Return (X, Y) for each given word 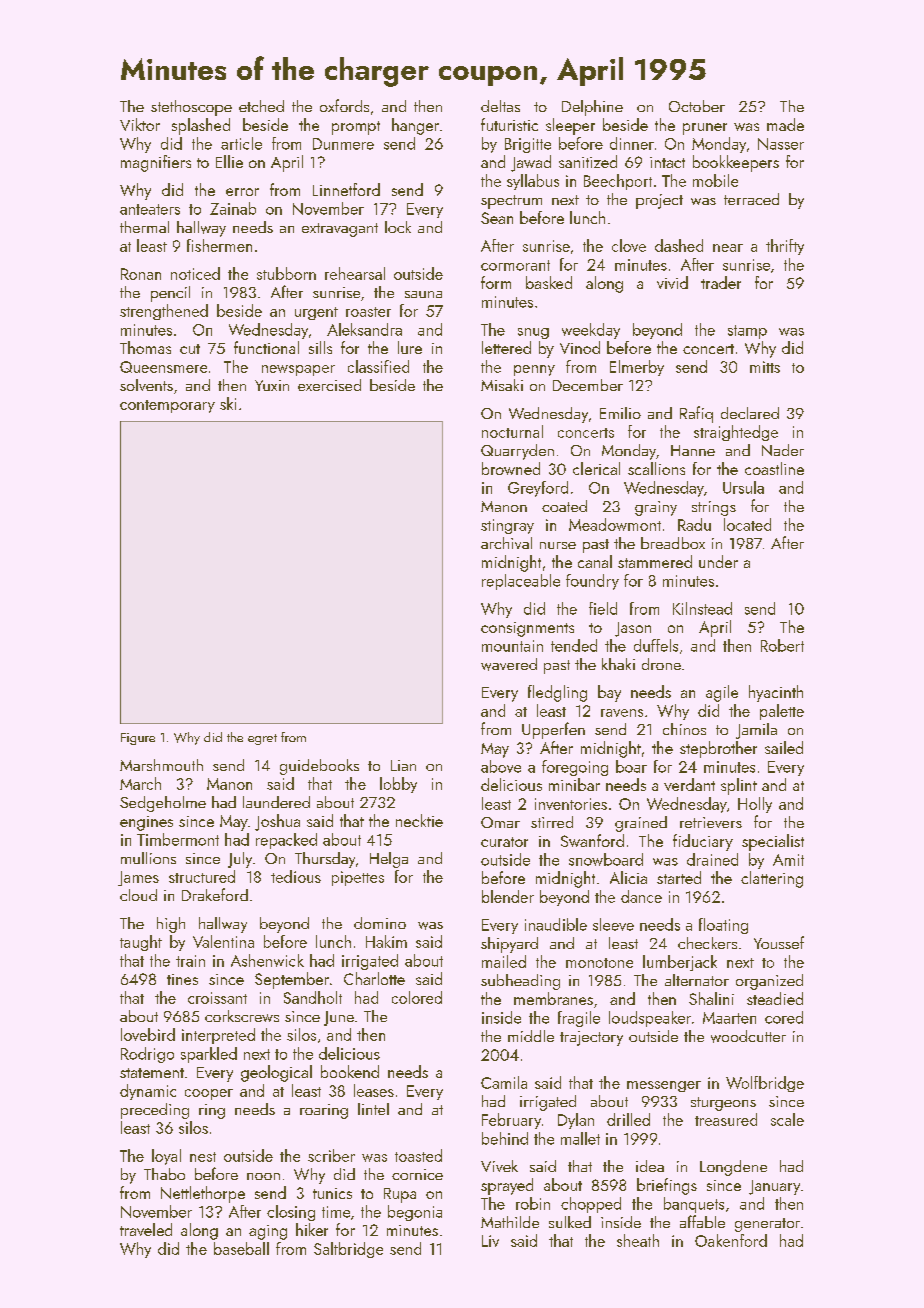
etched (261, 106)
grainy (656, 508)
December (588, 385)
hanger (415, 126)
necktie (419, 820)
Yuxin (272, 385)
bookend (350, 1071)
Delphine (592, 108)
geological (276, 1073)
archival (506, 543)
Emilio (620, 413)
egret (262, 739)
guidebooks (319, 767)
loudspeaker (650, 1019)
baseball (241, 1248)
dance (641, 896)
